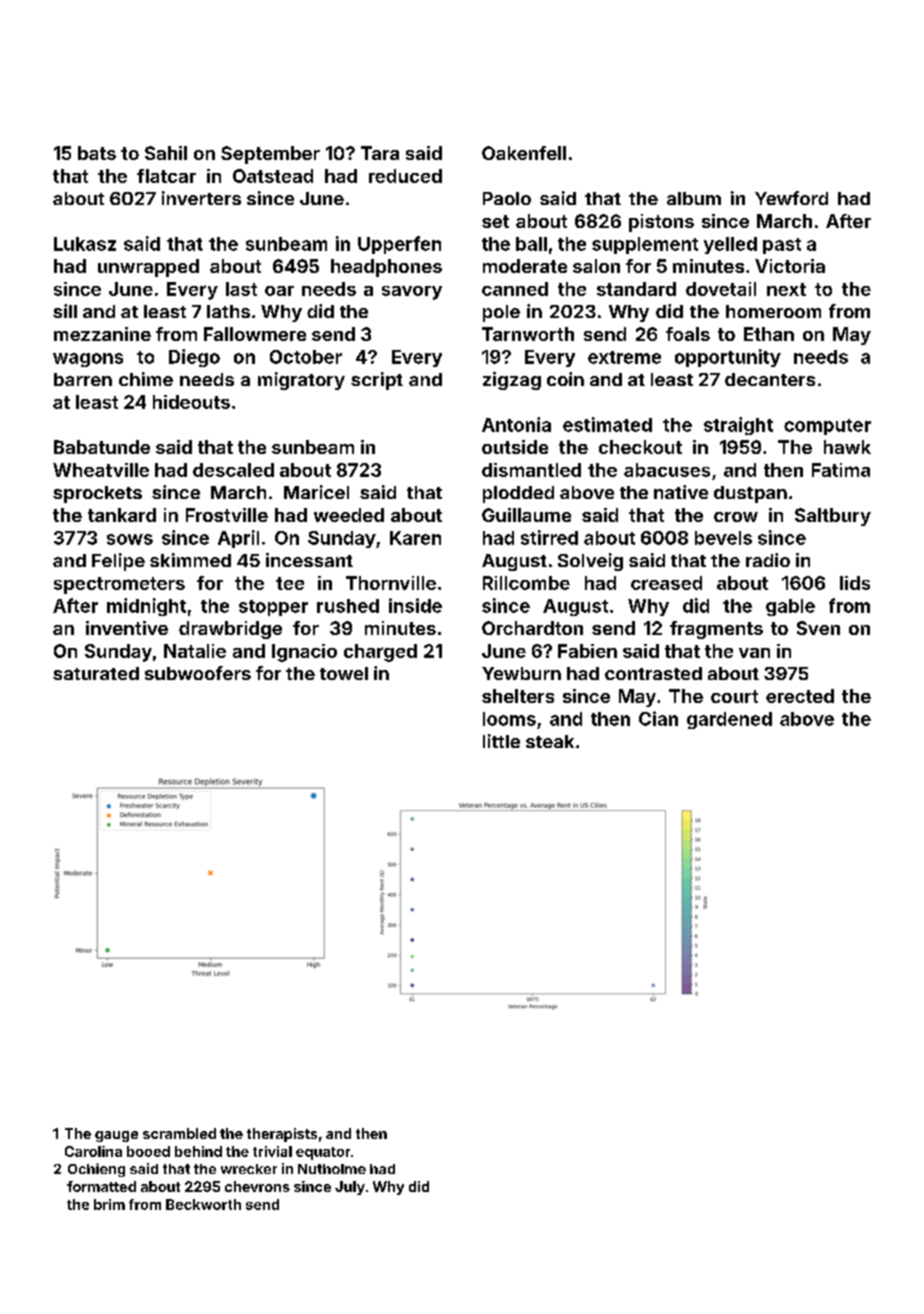  I want to click on Yewford, so click(791, 198).
